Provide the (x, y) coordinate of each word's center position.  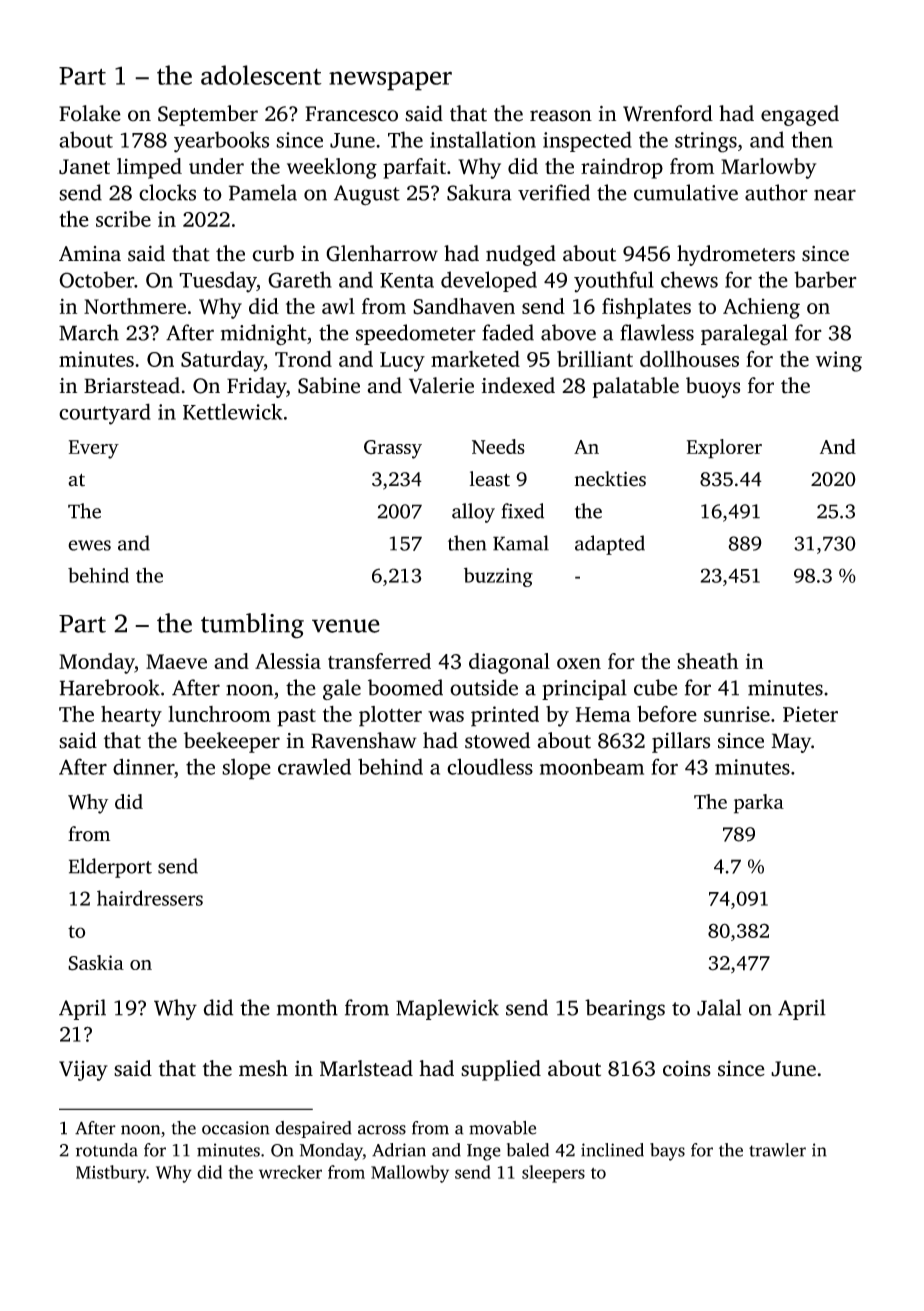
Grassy (393, 449)
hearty (131, 716)
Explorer (724, 449)
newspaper (390, 81)
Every (94, 449)
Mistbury (111, 1174)
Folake (90, 113)
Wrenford (668, 113)
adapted (610, 545)
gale (342, 689)
